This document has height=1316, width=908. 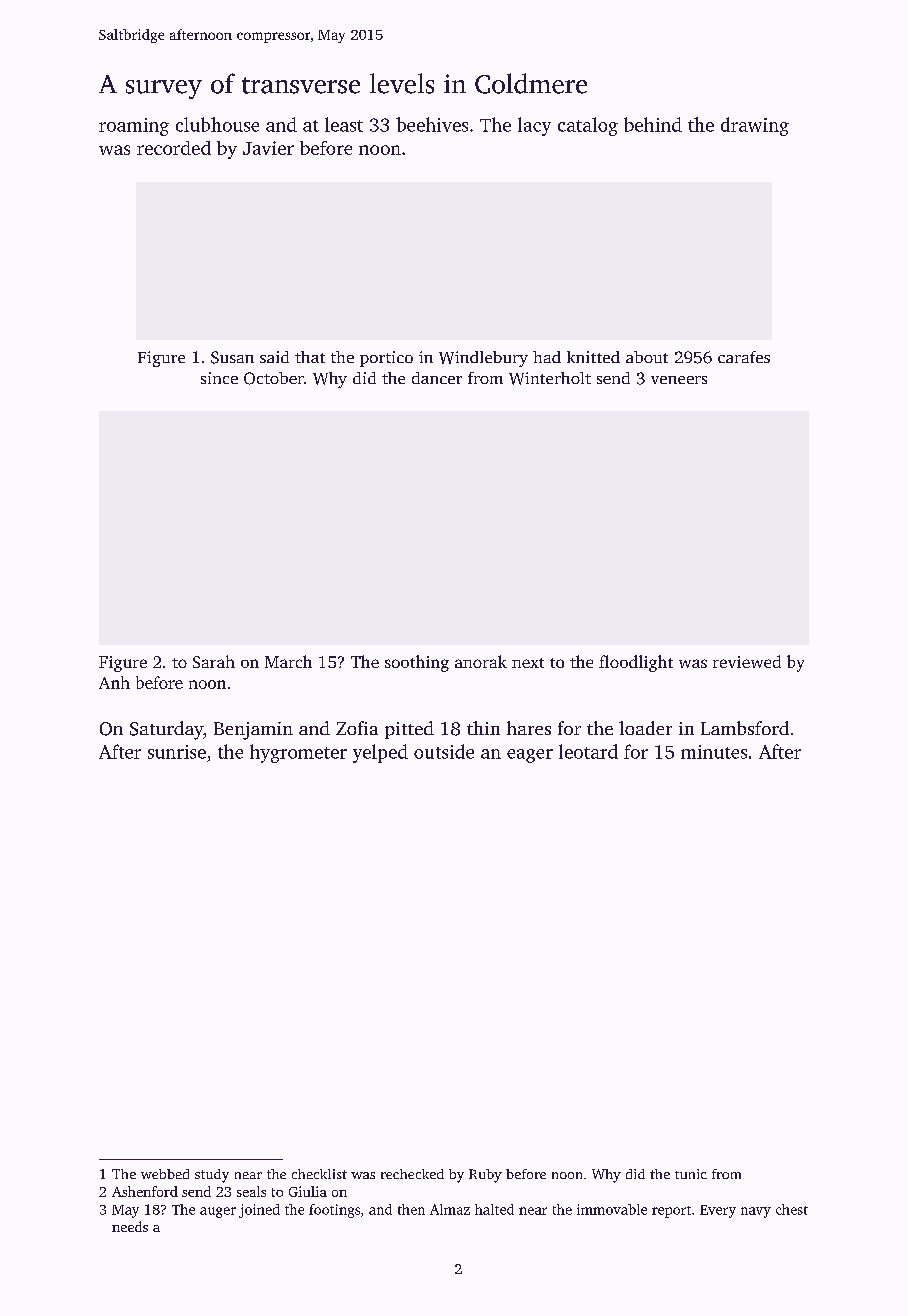 I want to click on rechecked, so click(x=412, y=1174).
